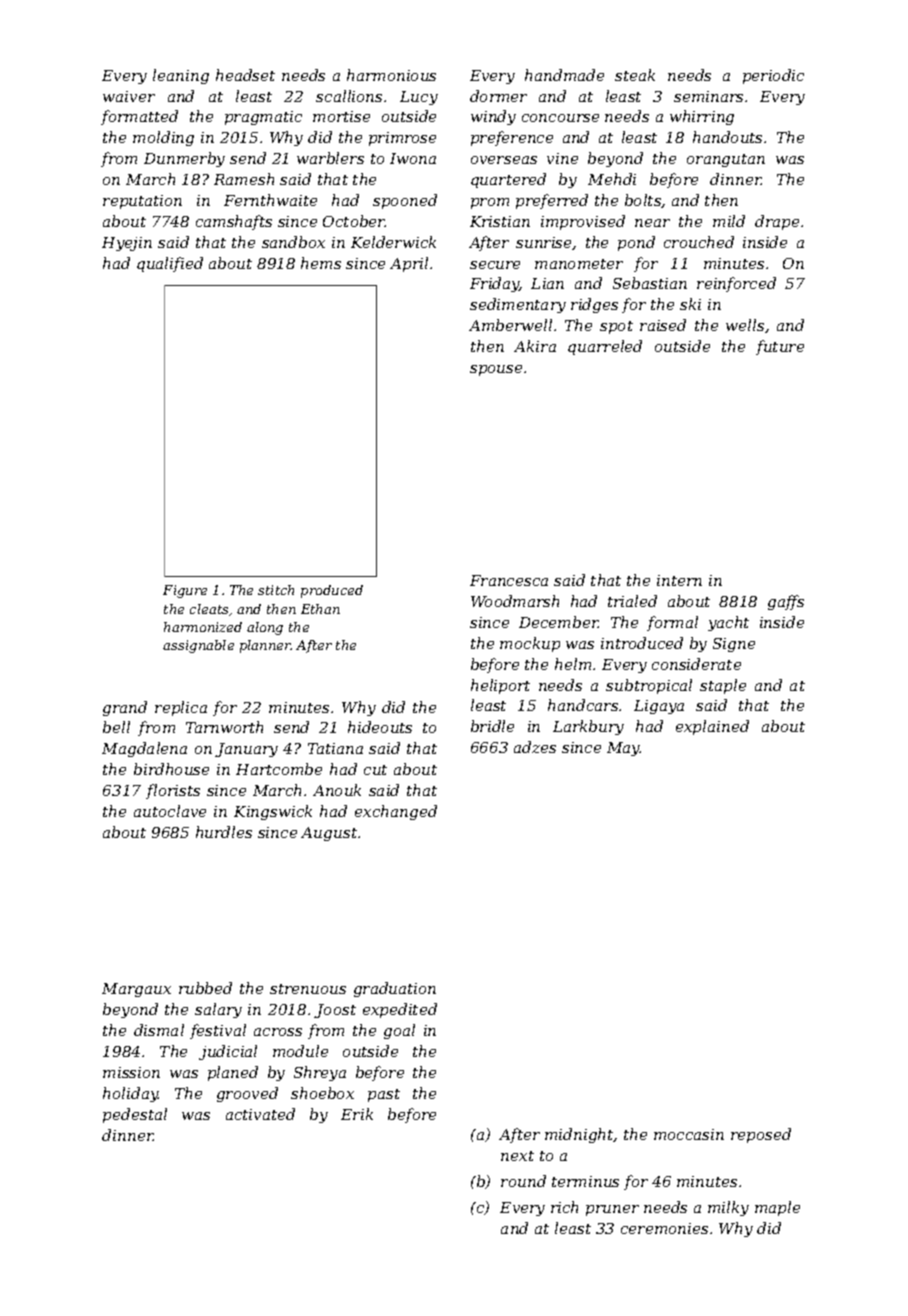  Describe the element at coordinates (492, 726) in the screenshot. I see `bridle` at that location.
